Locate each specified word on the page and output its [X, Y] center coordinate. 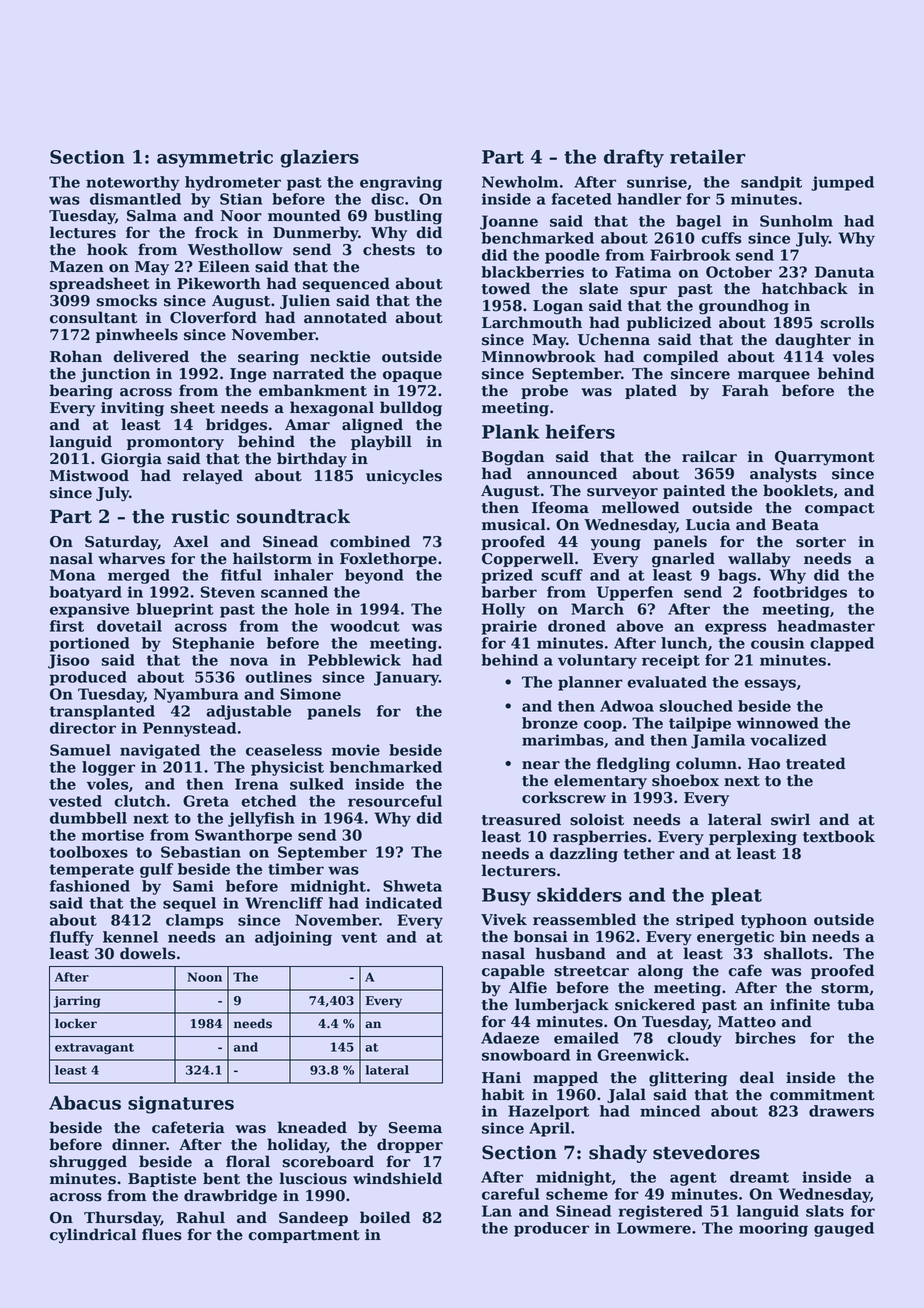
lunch [684, 643]
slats [825, 1211]
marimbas [563, 740]
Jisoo [69, 661]
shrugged [88, 1163]
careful [510, 1194]
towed [506, 288]
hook [107, 249]
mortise [113, 835]
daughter [813, 341]
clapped [842, 644]
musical [514, 524]
